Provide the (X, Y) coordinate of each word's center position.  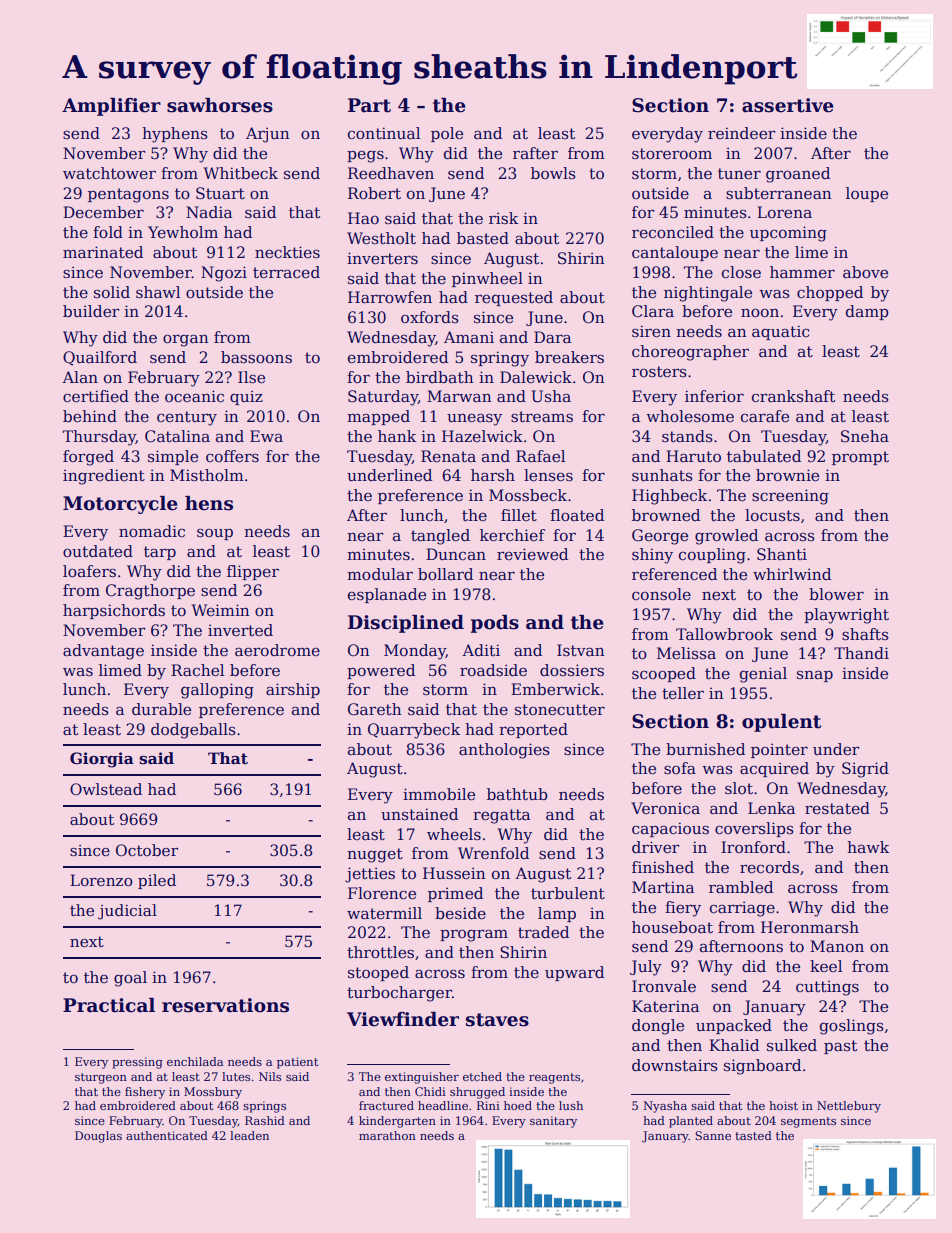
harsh (493, 475)
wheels (454, 834)
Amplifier (111, 107)
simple (173, 457)
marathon (387, 1135)
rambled (741, 887)
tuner (739, 174)
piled (157, 881)
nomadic (152, 531)
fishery (145, 1093)
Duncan (456, 554)
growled (726, 537)
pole (447, 134)
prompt (860, 458)
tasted (753, 1135)
